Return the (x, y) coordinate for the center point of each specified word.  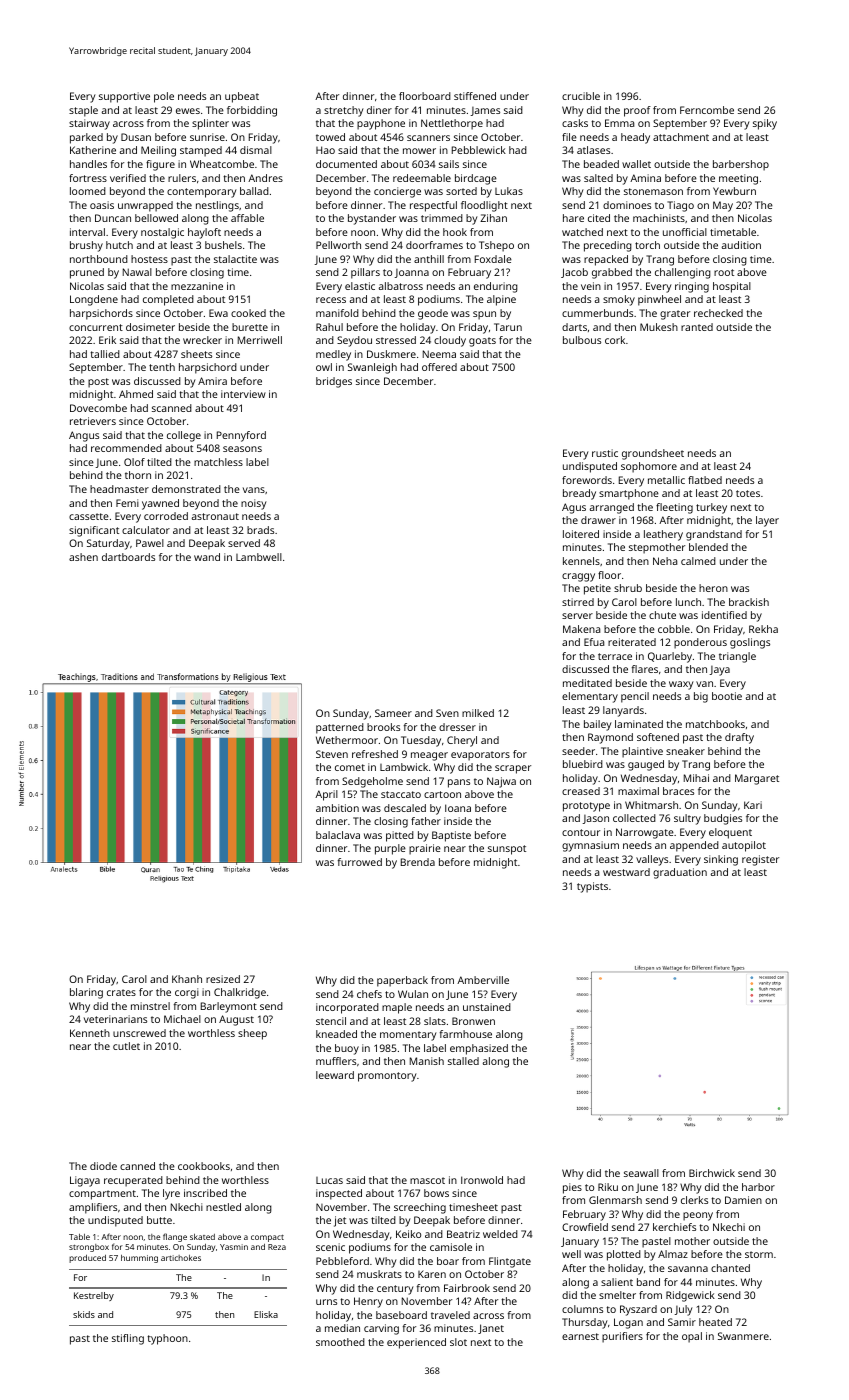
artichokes (181, 1258)
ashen (83, 557)
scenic (330, 1247)
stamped (201, 151)
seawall (641, 1173)
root (724, 272)
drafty (739, 738)
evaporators (480, 756)
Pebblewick (479, 150)
